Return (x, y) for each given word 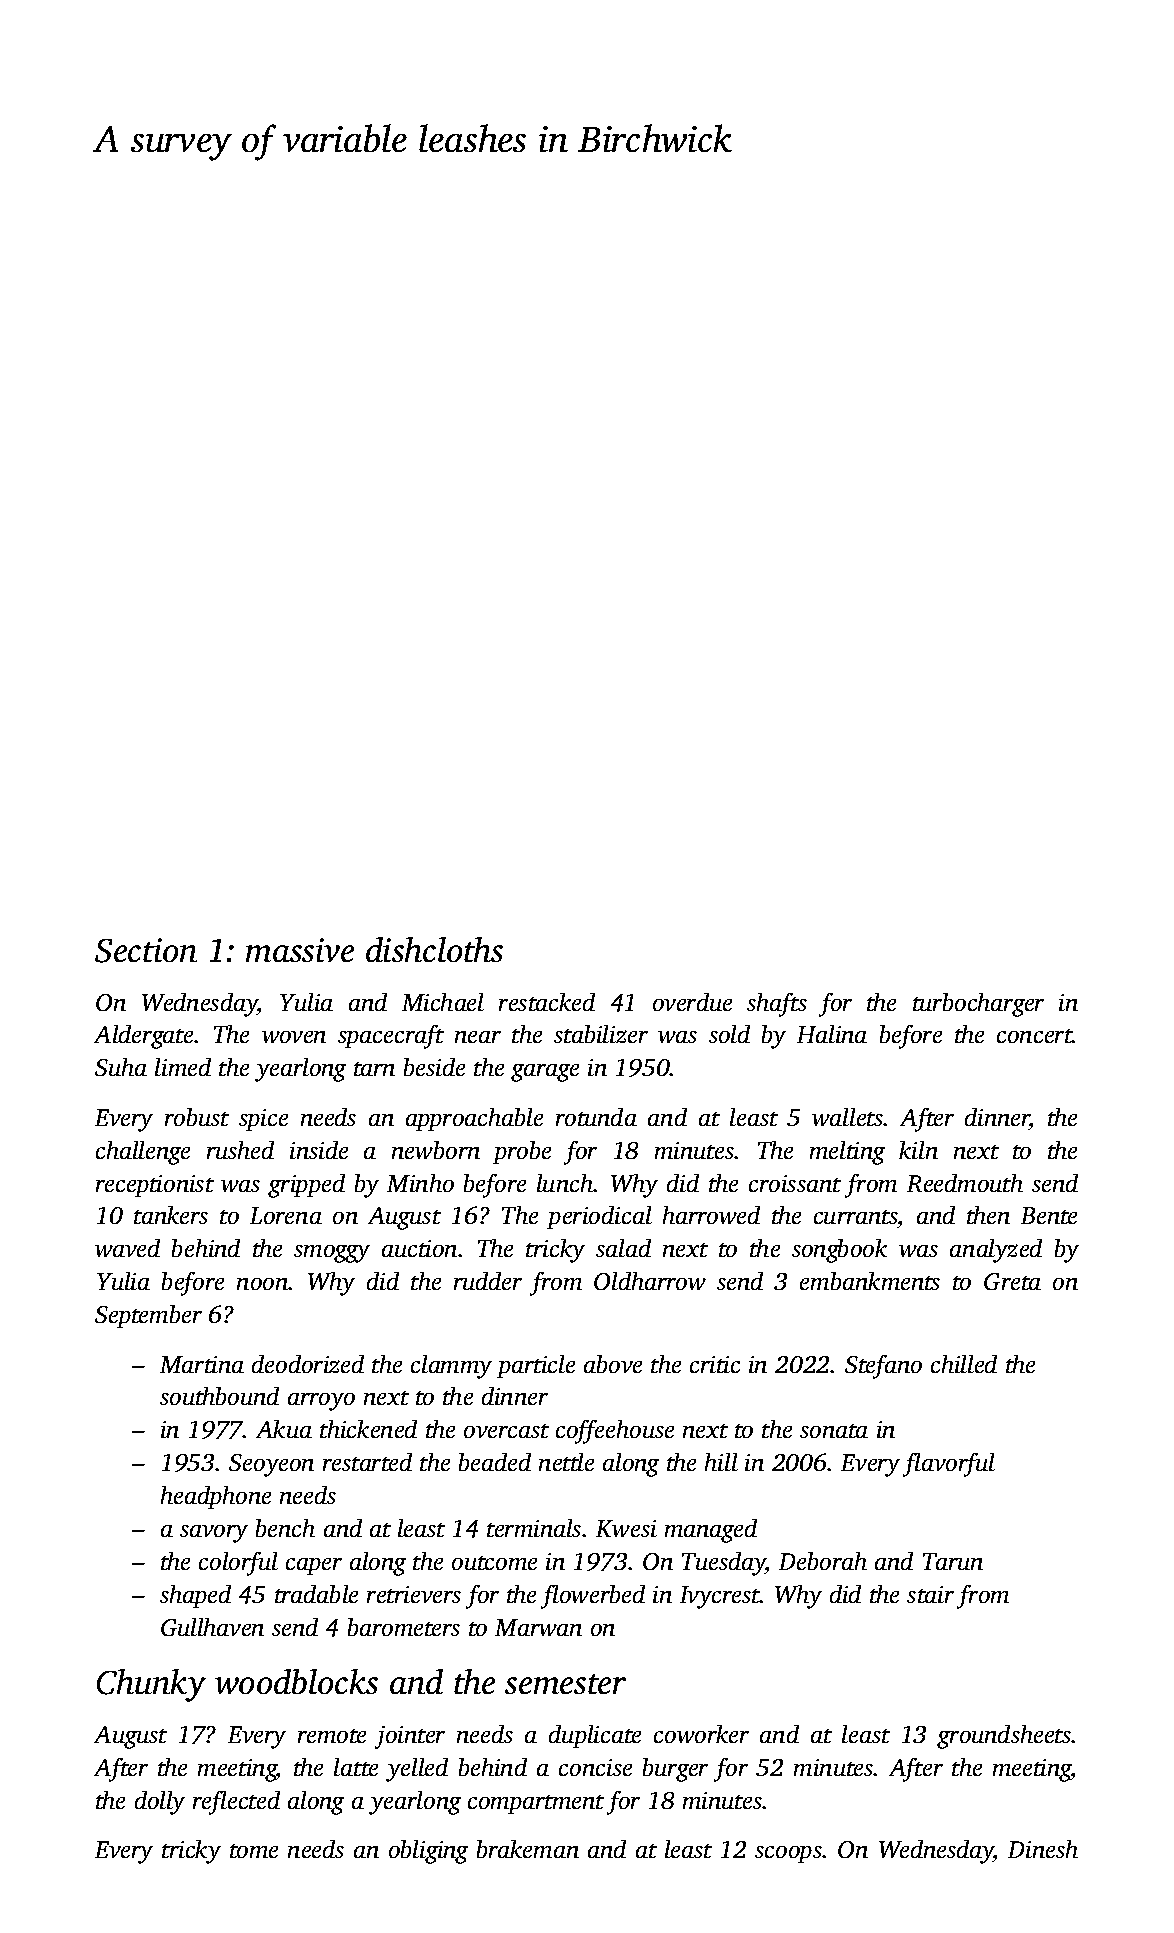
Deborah (823, 1561)
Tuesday (724, 1564)
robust (197, 1117)
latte (356, 1767)
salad (623, 1248)
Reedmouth (965, 1183)
